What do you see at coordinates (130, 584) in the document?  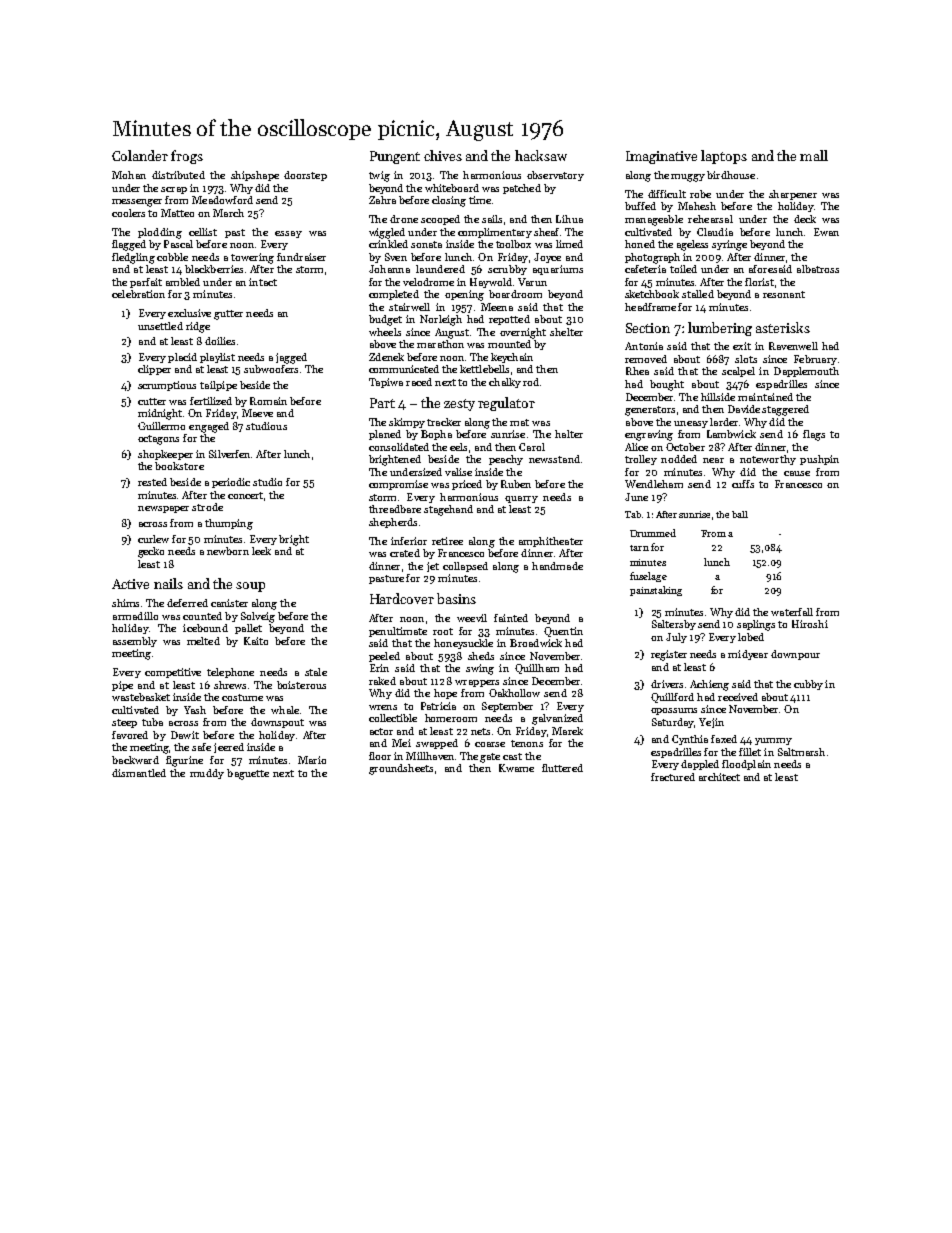 I see `Active` at bounding box center [130, 584].
